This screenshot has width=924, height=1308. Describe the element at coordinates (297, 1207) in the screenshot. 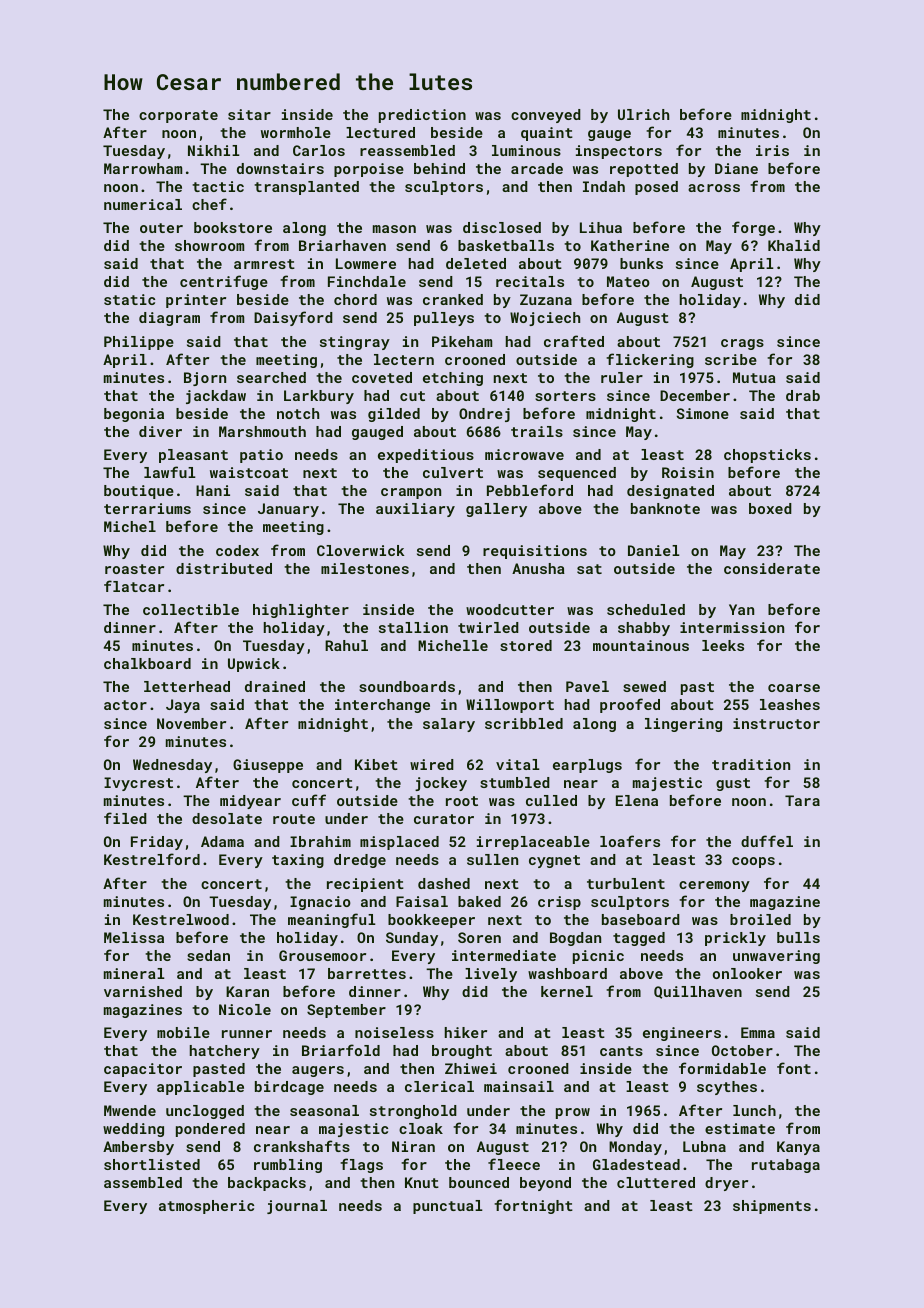

I see `journal` at that location.
